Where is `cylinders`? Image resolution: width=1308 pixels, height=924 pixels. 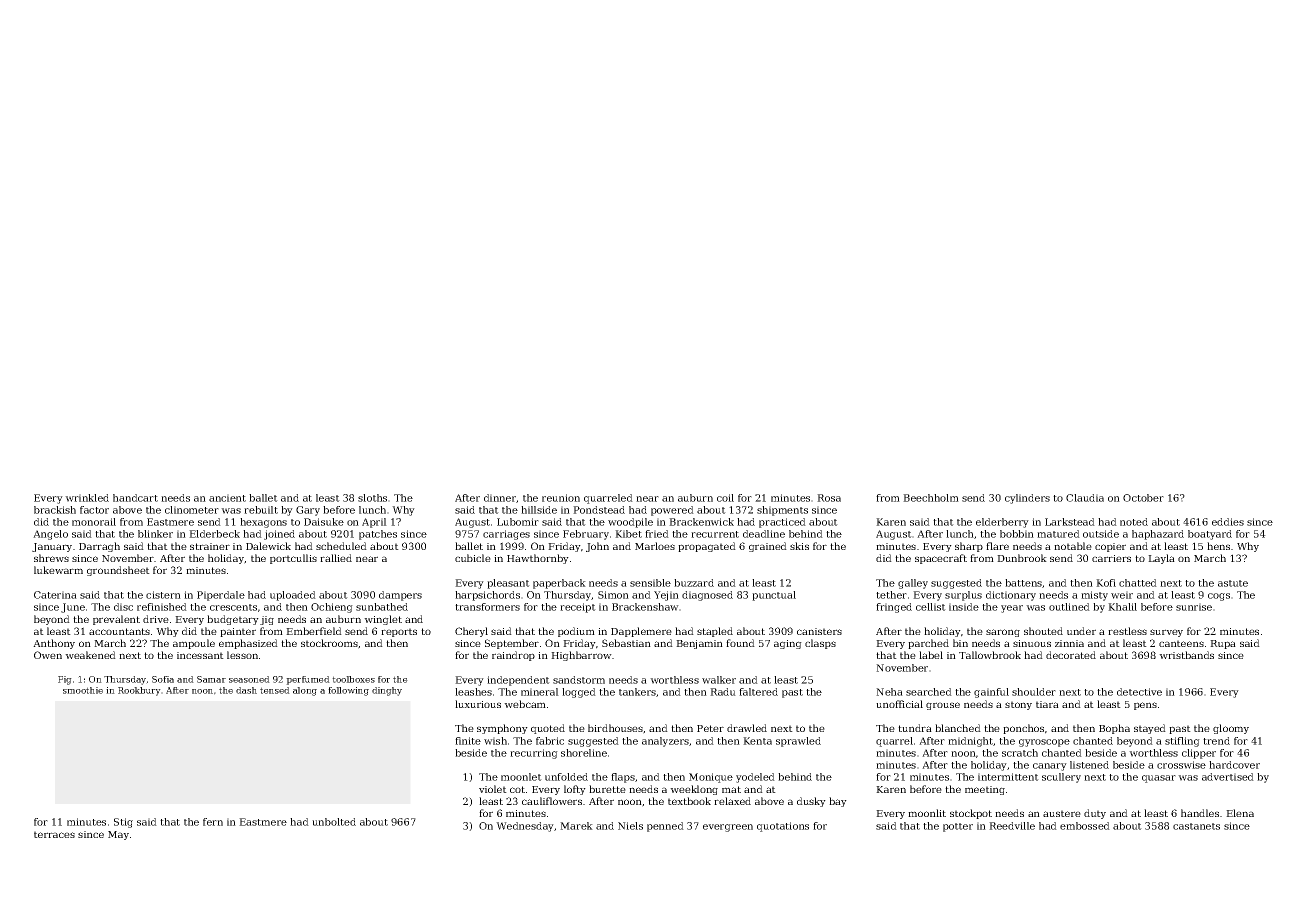 cylinders is located at coordinates (1027, 499).
